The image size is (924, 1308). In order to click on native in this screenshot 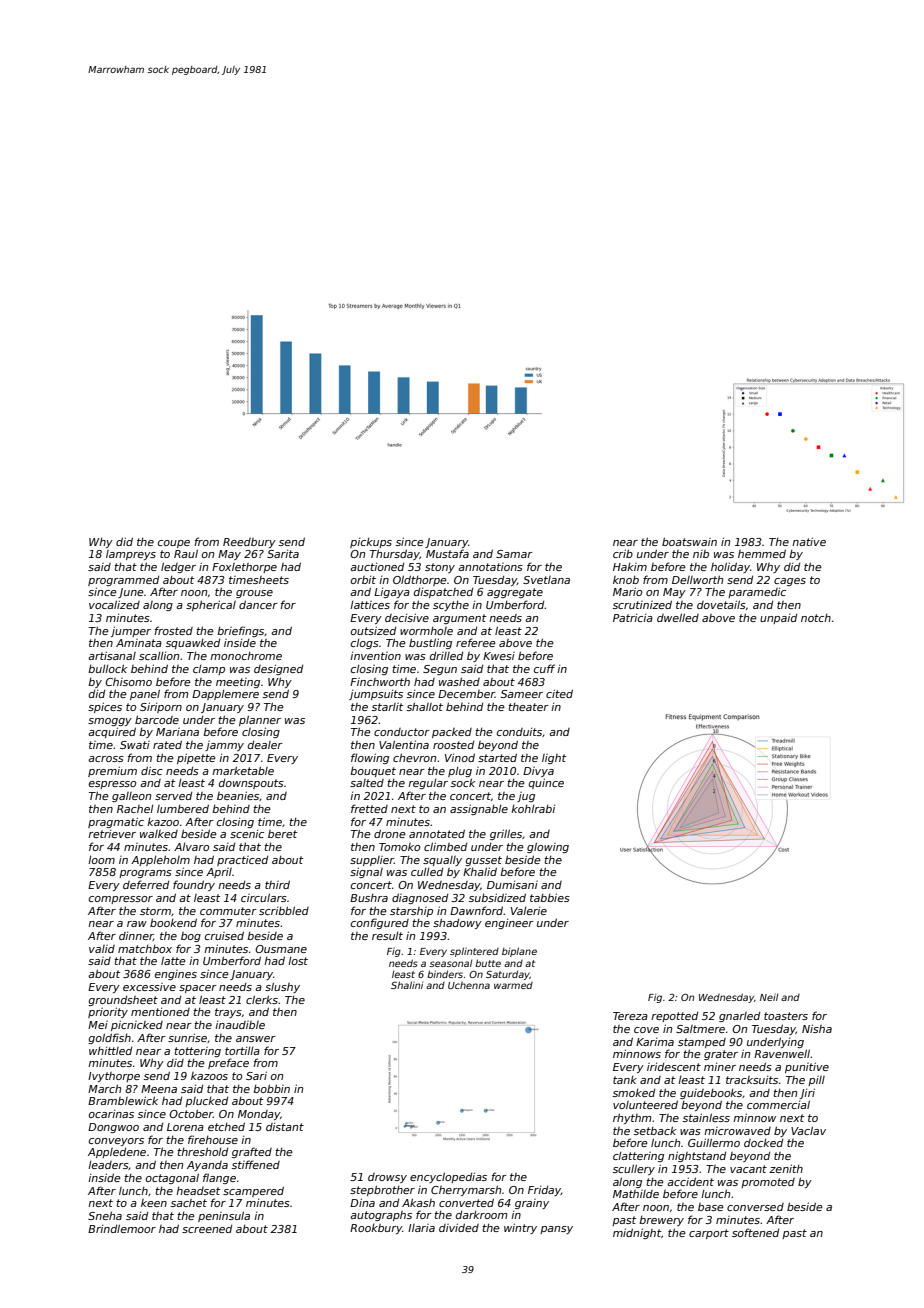, I will do `click(809, 541)`.
